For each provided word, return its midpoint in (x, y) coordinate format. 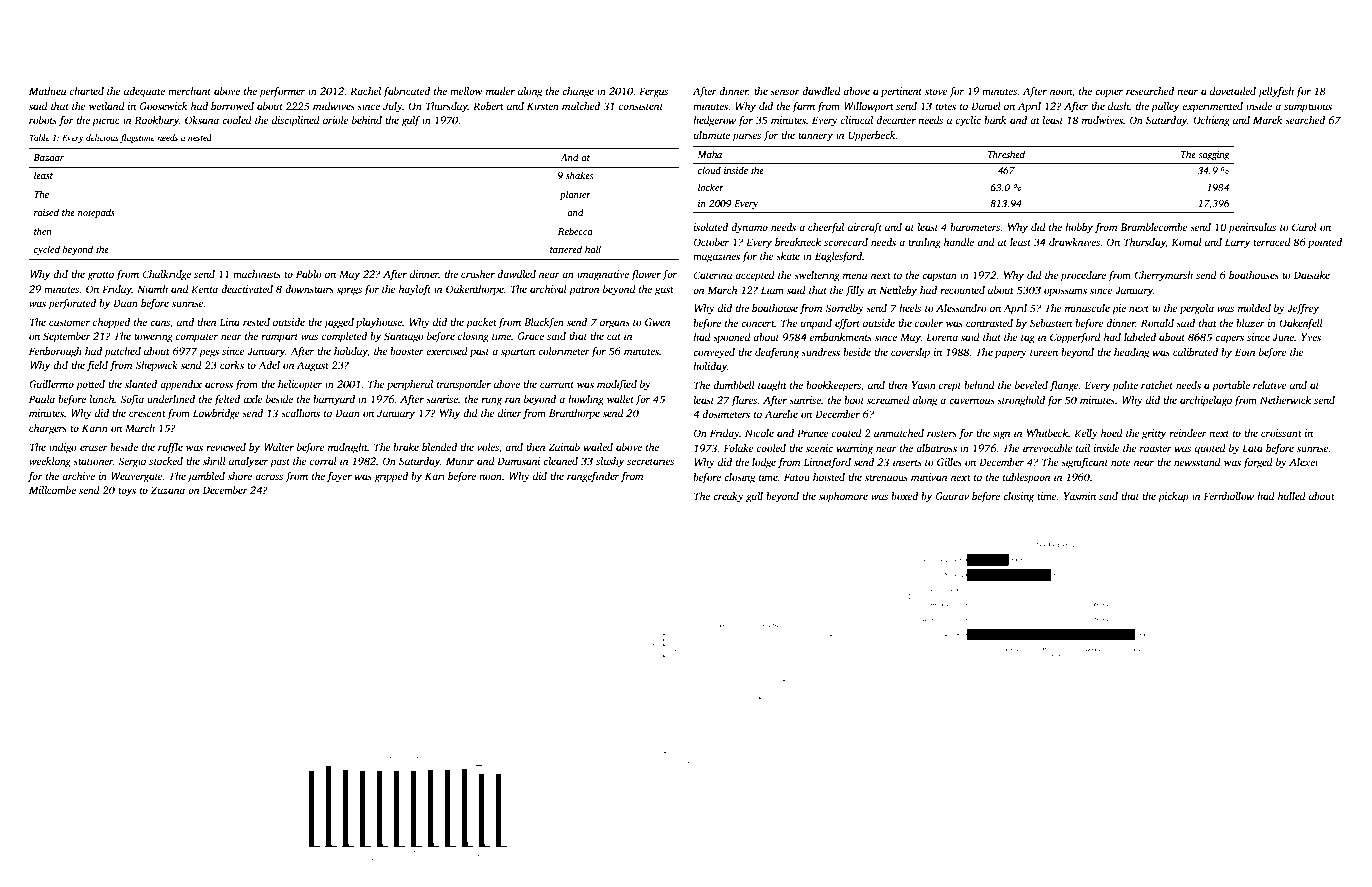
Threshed (1006, 154)
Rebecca (575, 231)
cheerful (826, 228)
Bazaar (49, 157)
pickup (1173, 497)
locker (711, 187)
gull (754, 497)
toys (127, 492)
